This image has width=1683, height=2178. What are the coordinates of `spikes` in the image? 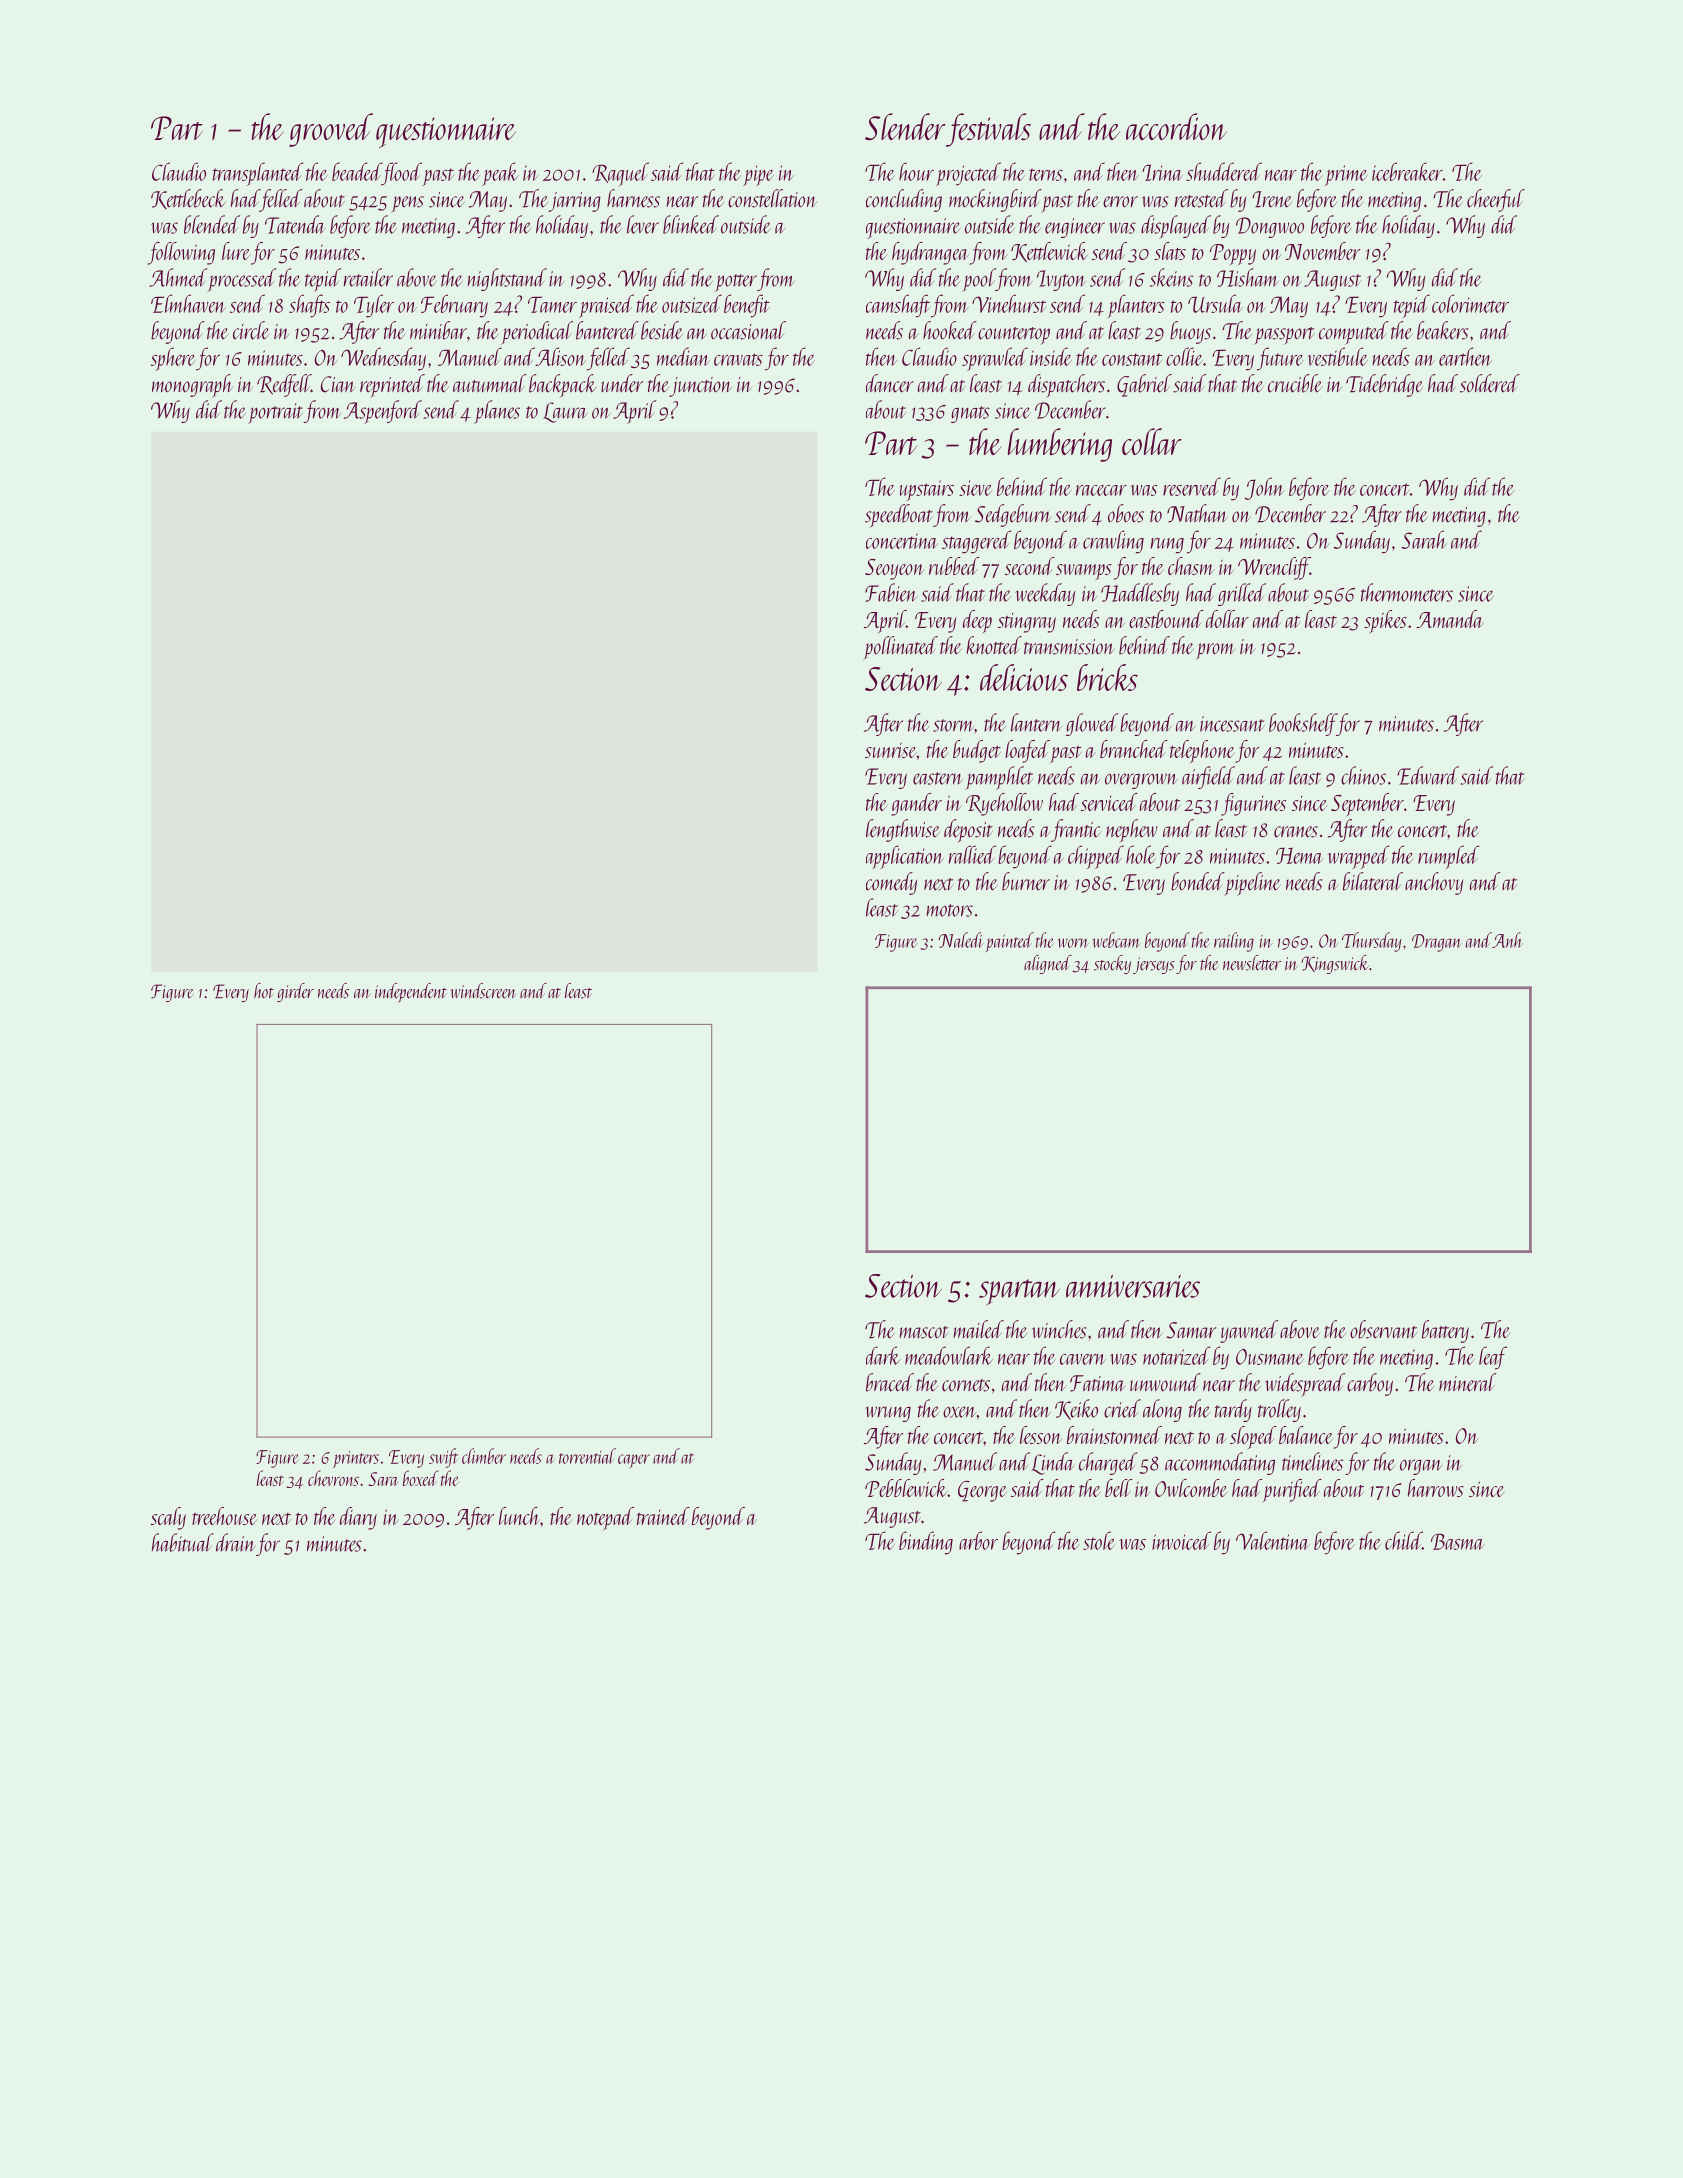 It's located at (1385, 622).
